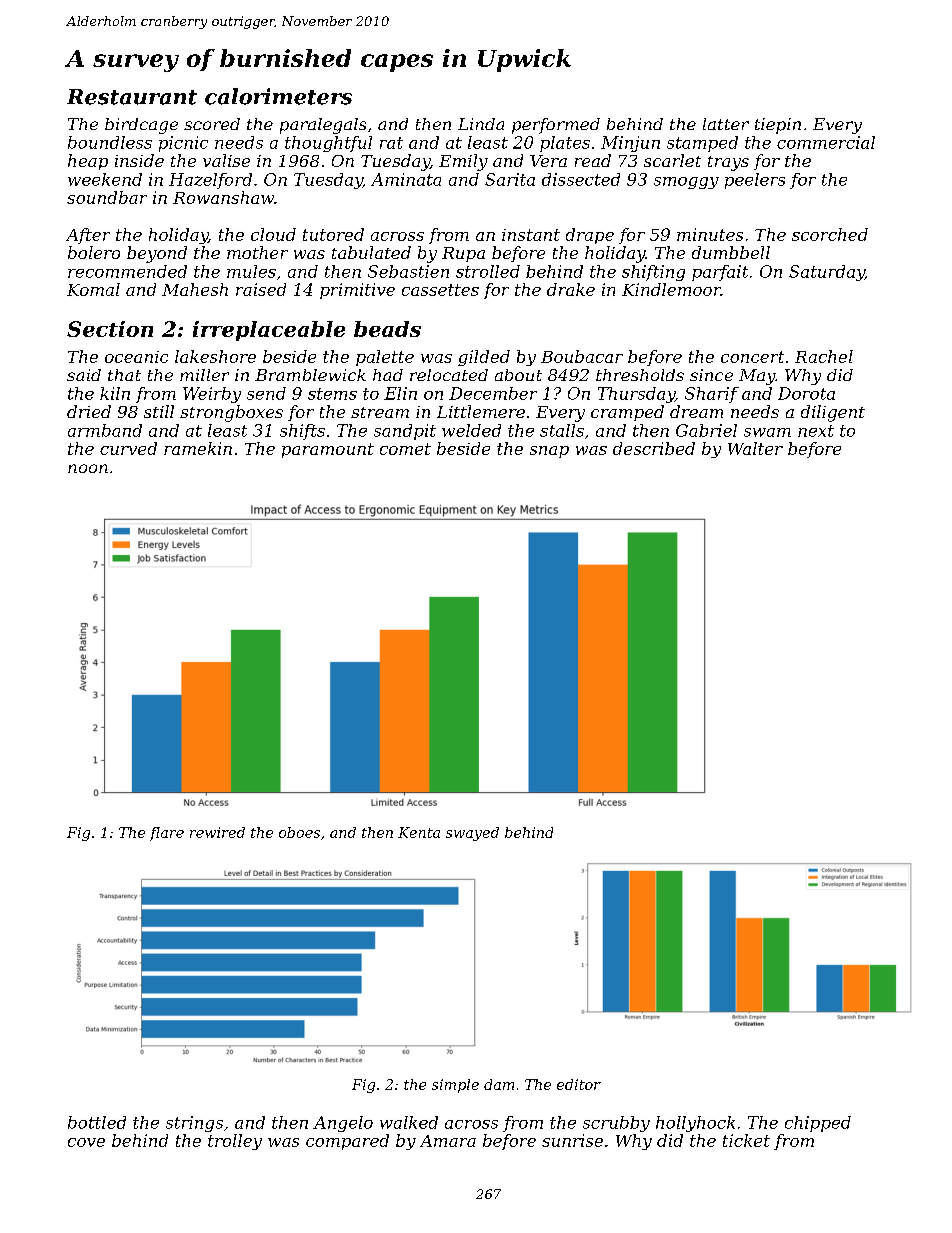  What do you see at coordinates (746, 1140) in the screenshot?
I see `ticket` at bounding box center [746, 1140].
